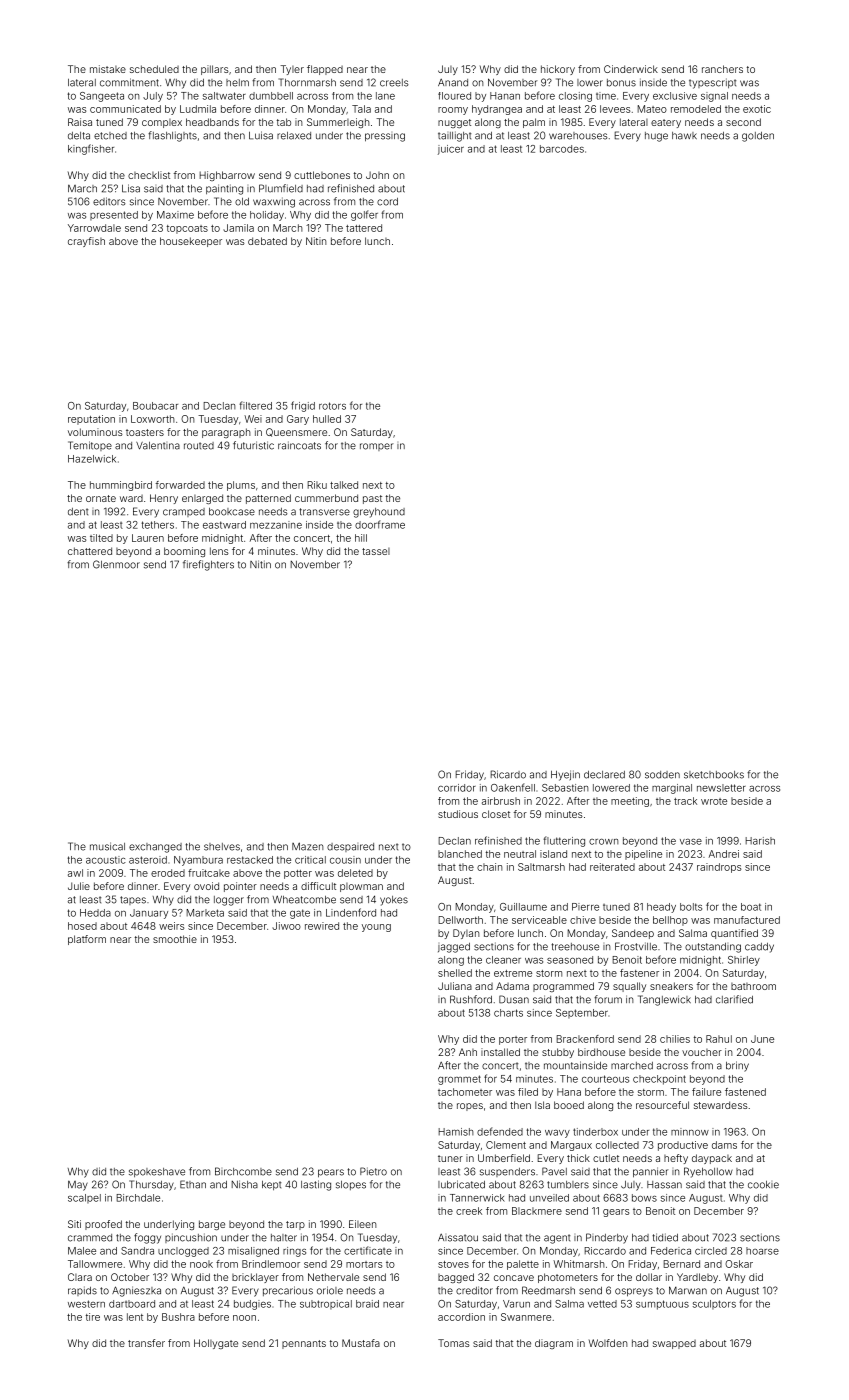  What do you see at coordinates (361, 1343) in the screenshot?
I see `Mustafa` at bounding box center [361, 1343].
